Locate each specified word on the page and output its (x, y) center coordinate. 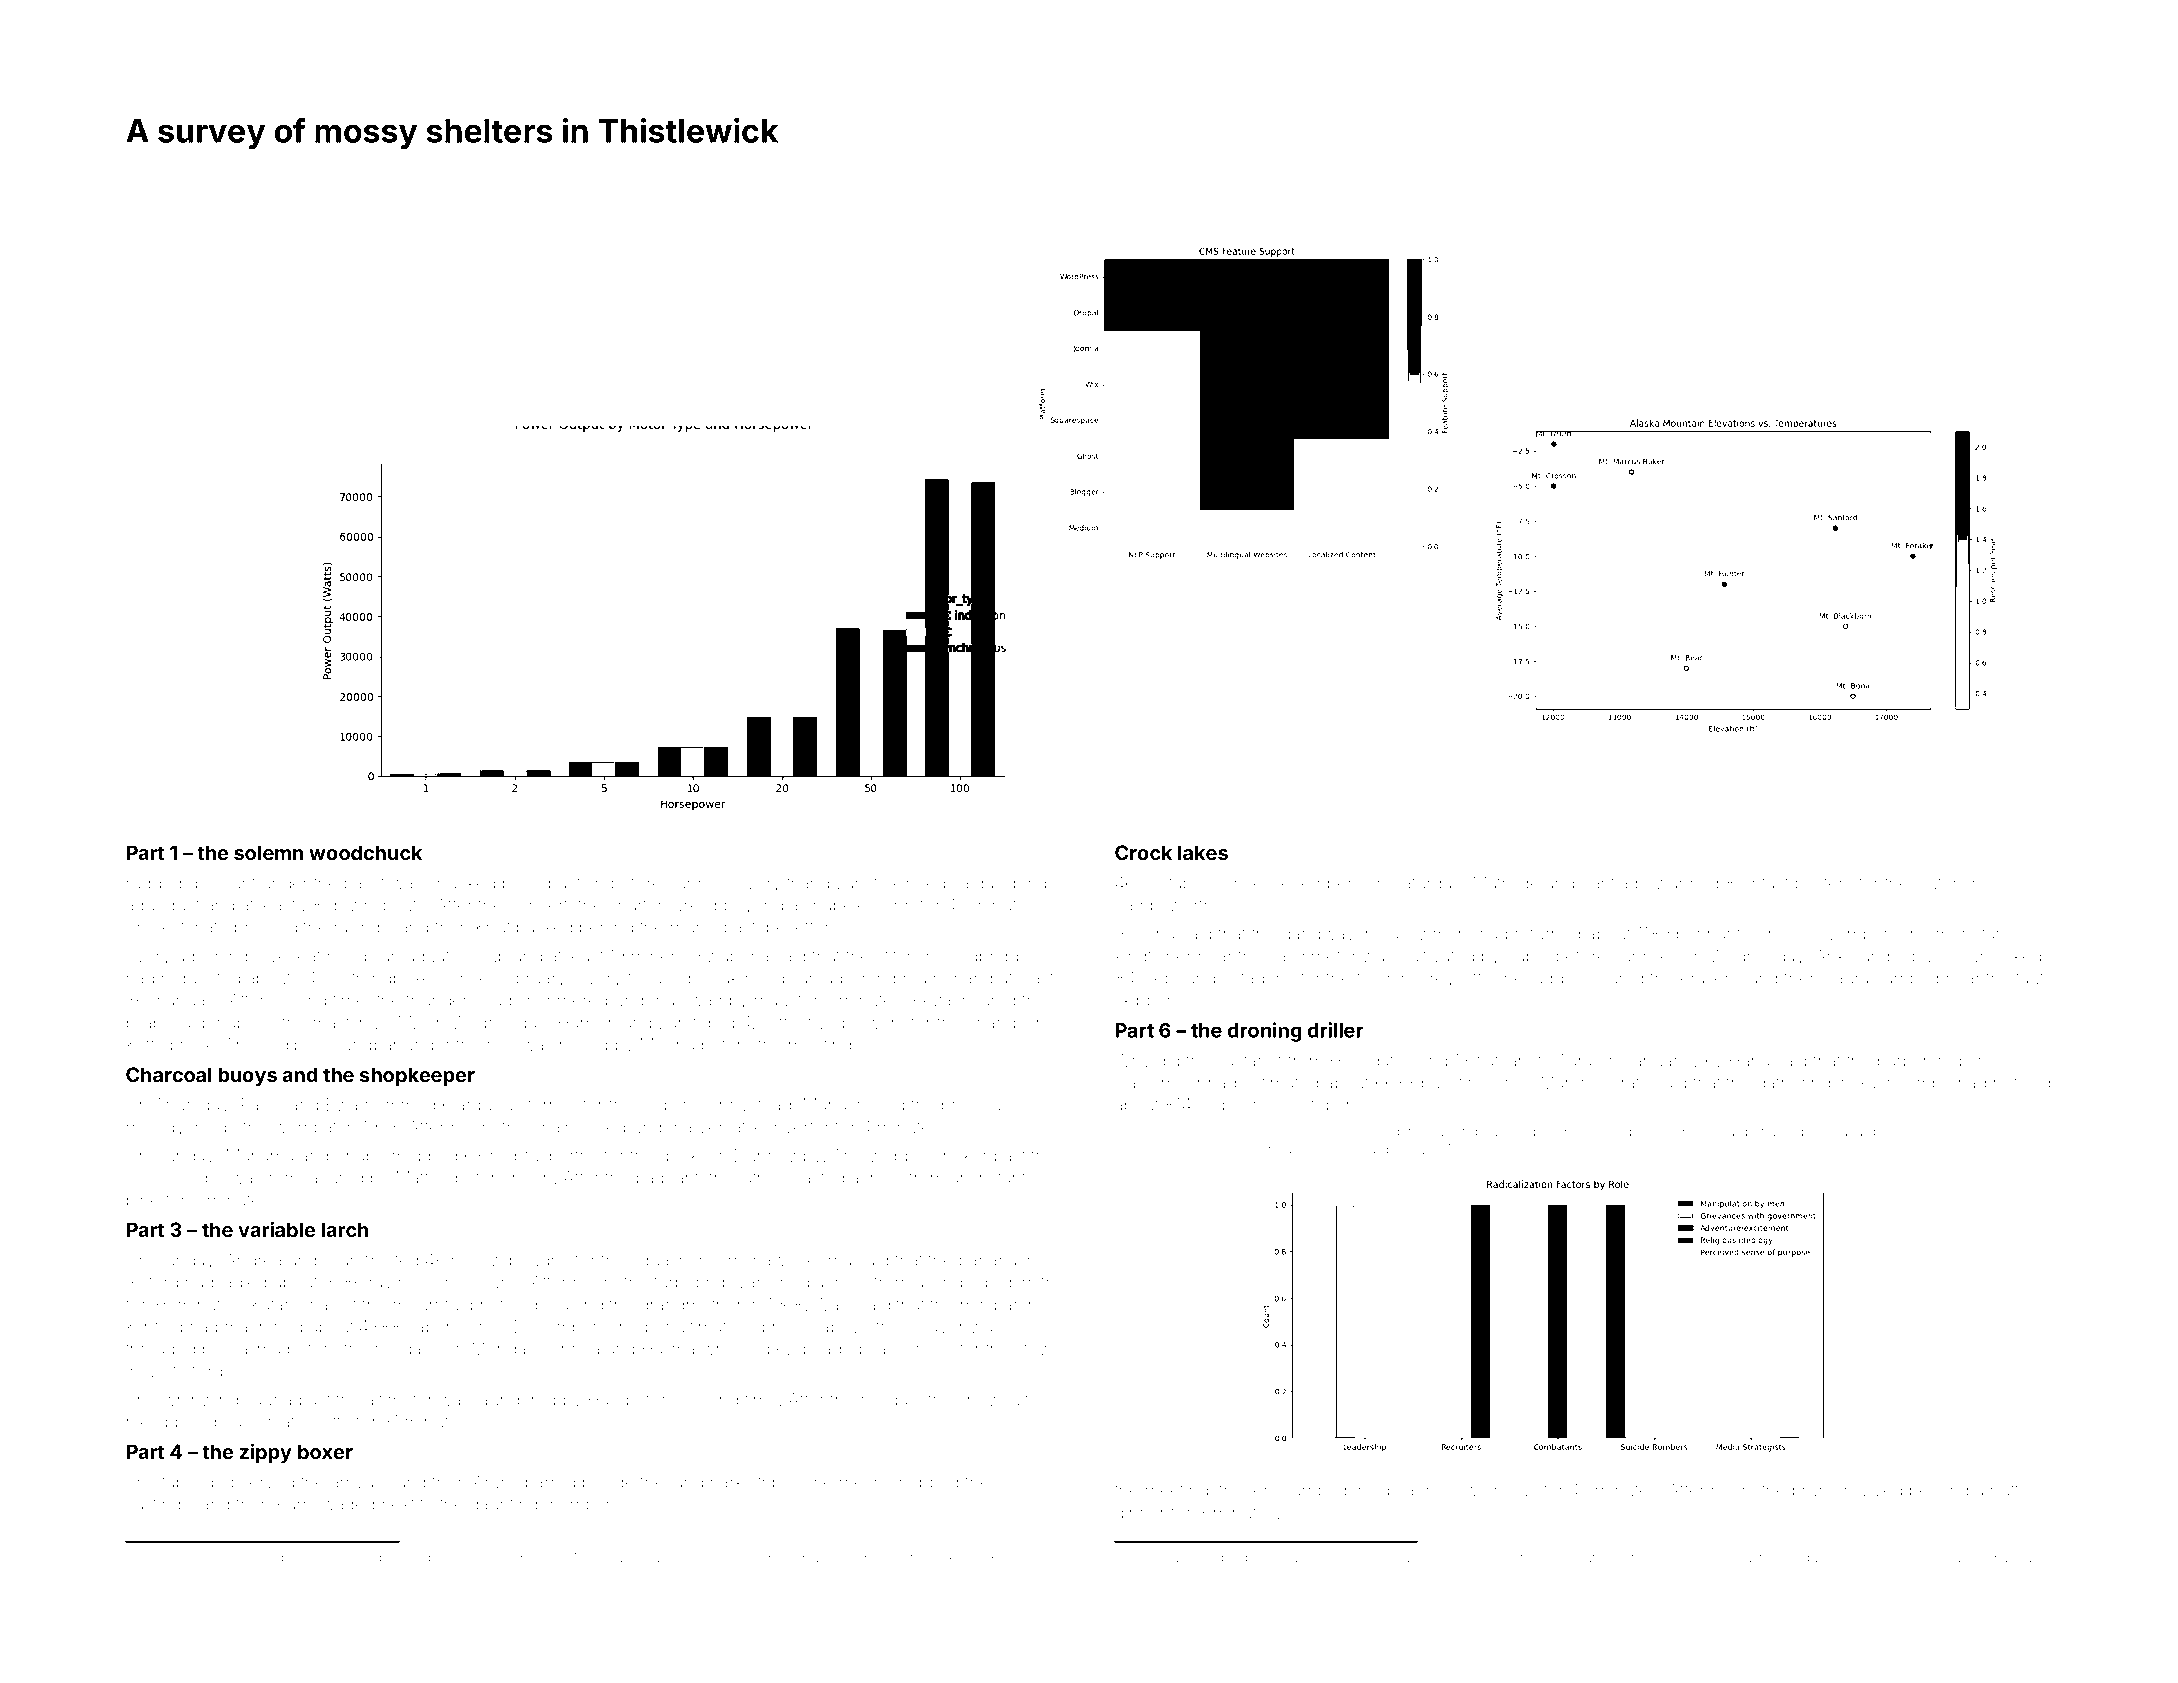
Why (1132, 1062)
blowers (873, 1022)
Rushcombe (1904, 1082)
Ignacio (234, 1559)
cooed (600, 1127)
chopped (924, 1484)
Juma (1683, 1558)
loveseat (287, 956)
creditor (1627, 1132)
